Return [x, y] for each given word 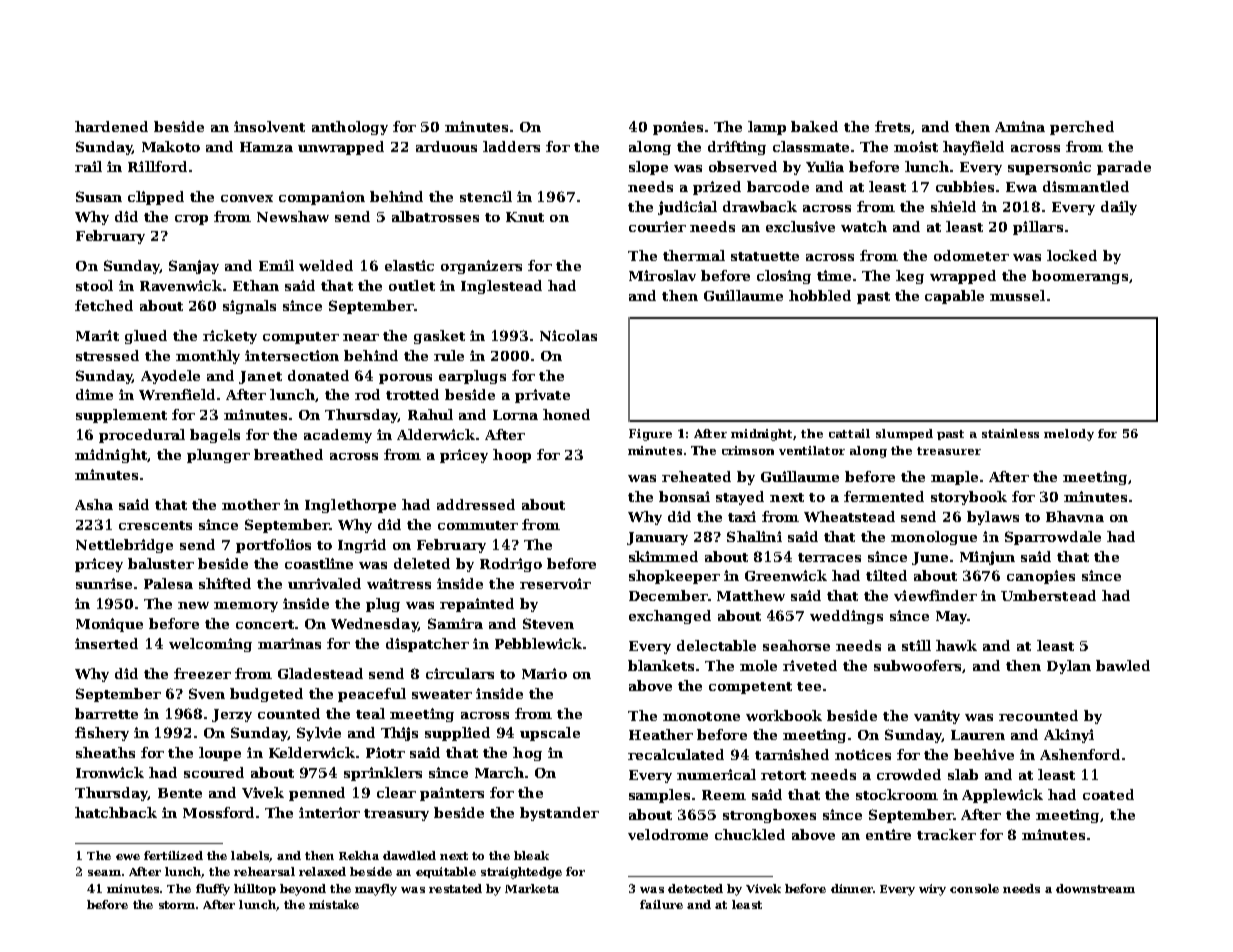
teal [370, 713]
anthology [350, 128]
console [974, 888]
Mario [544, 673]
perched [1082, 128]
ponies [678, 128]
